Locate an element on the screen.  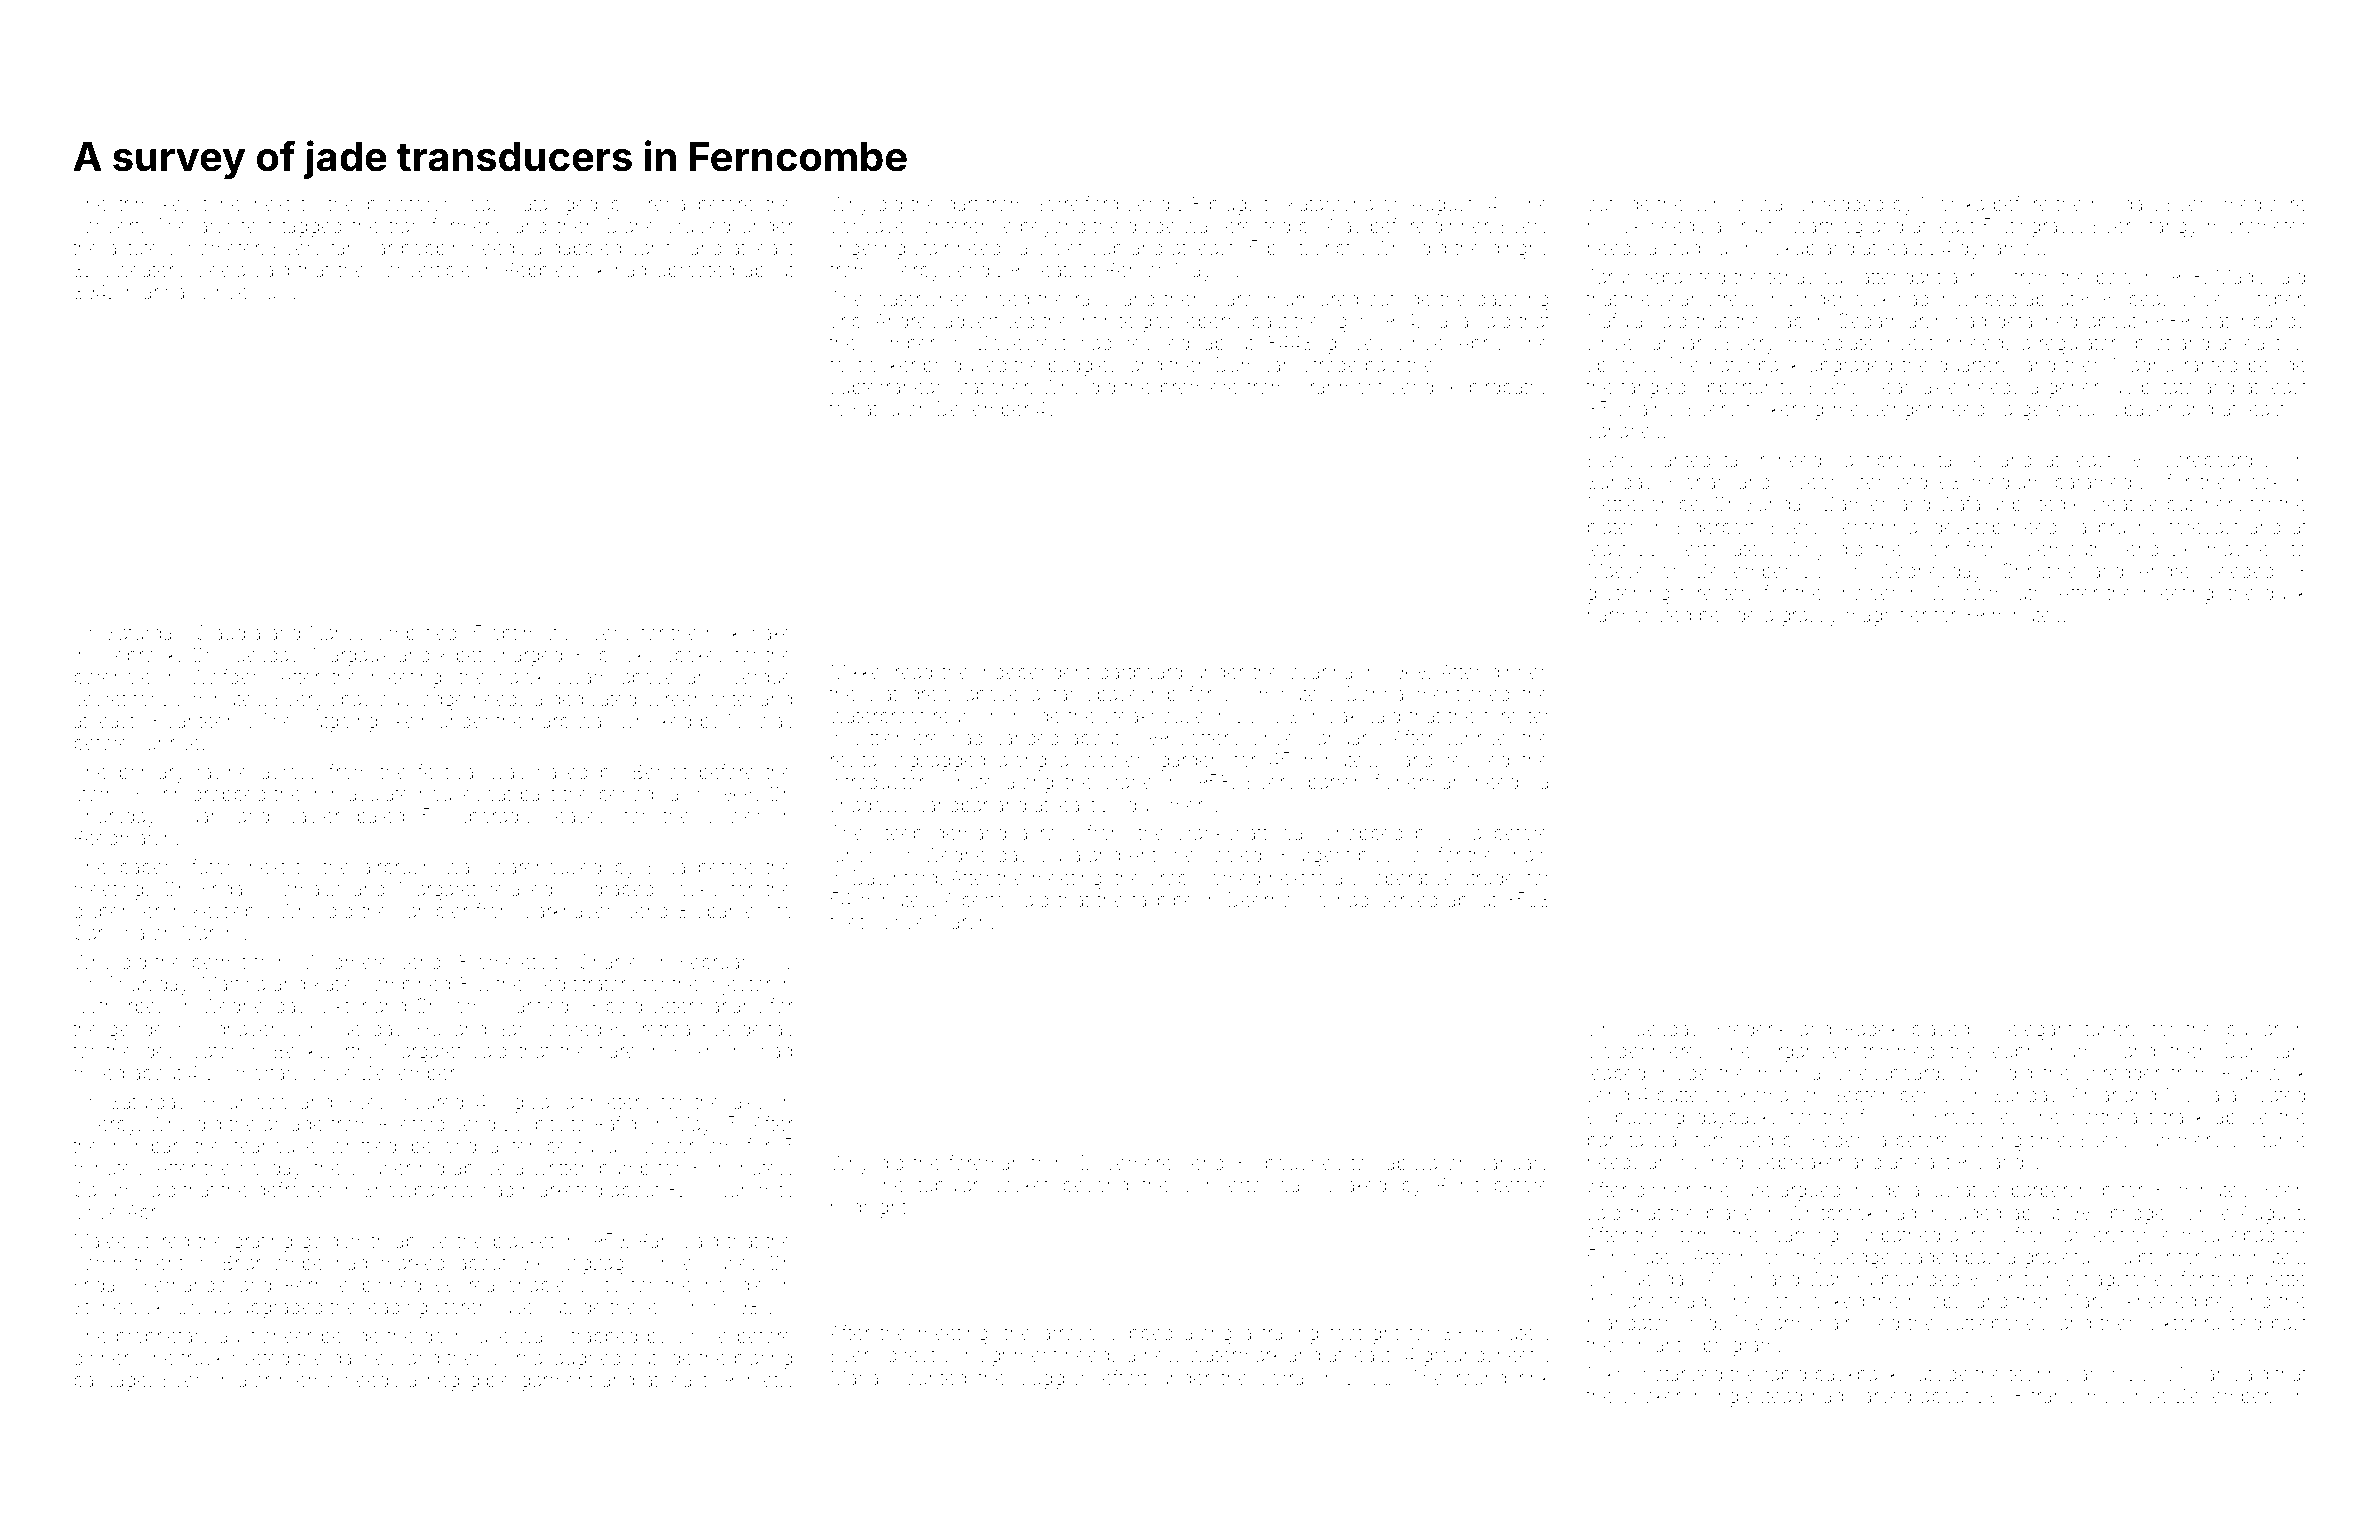
independent is located at coordinates (1034, 674).
